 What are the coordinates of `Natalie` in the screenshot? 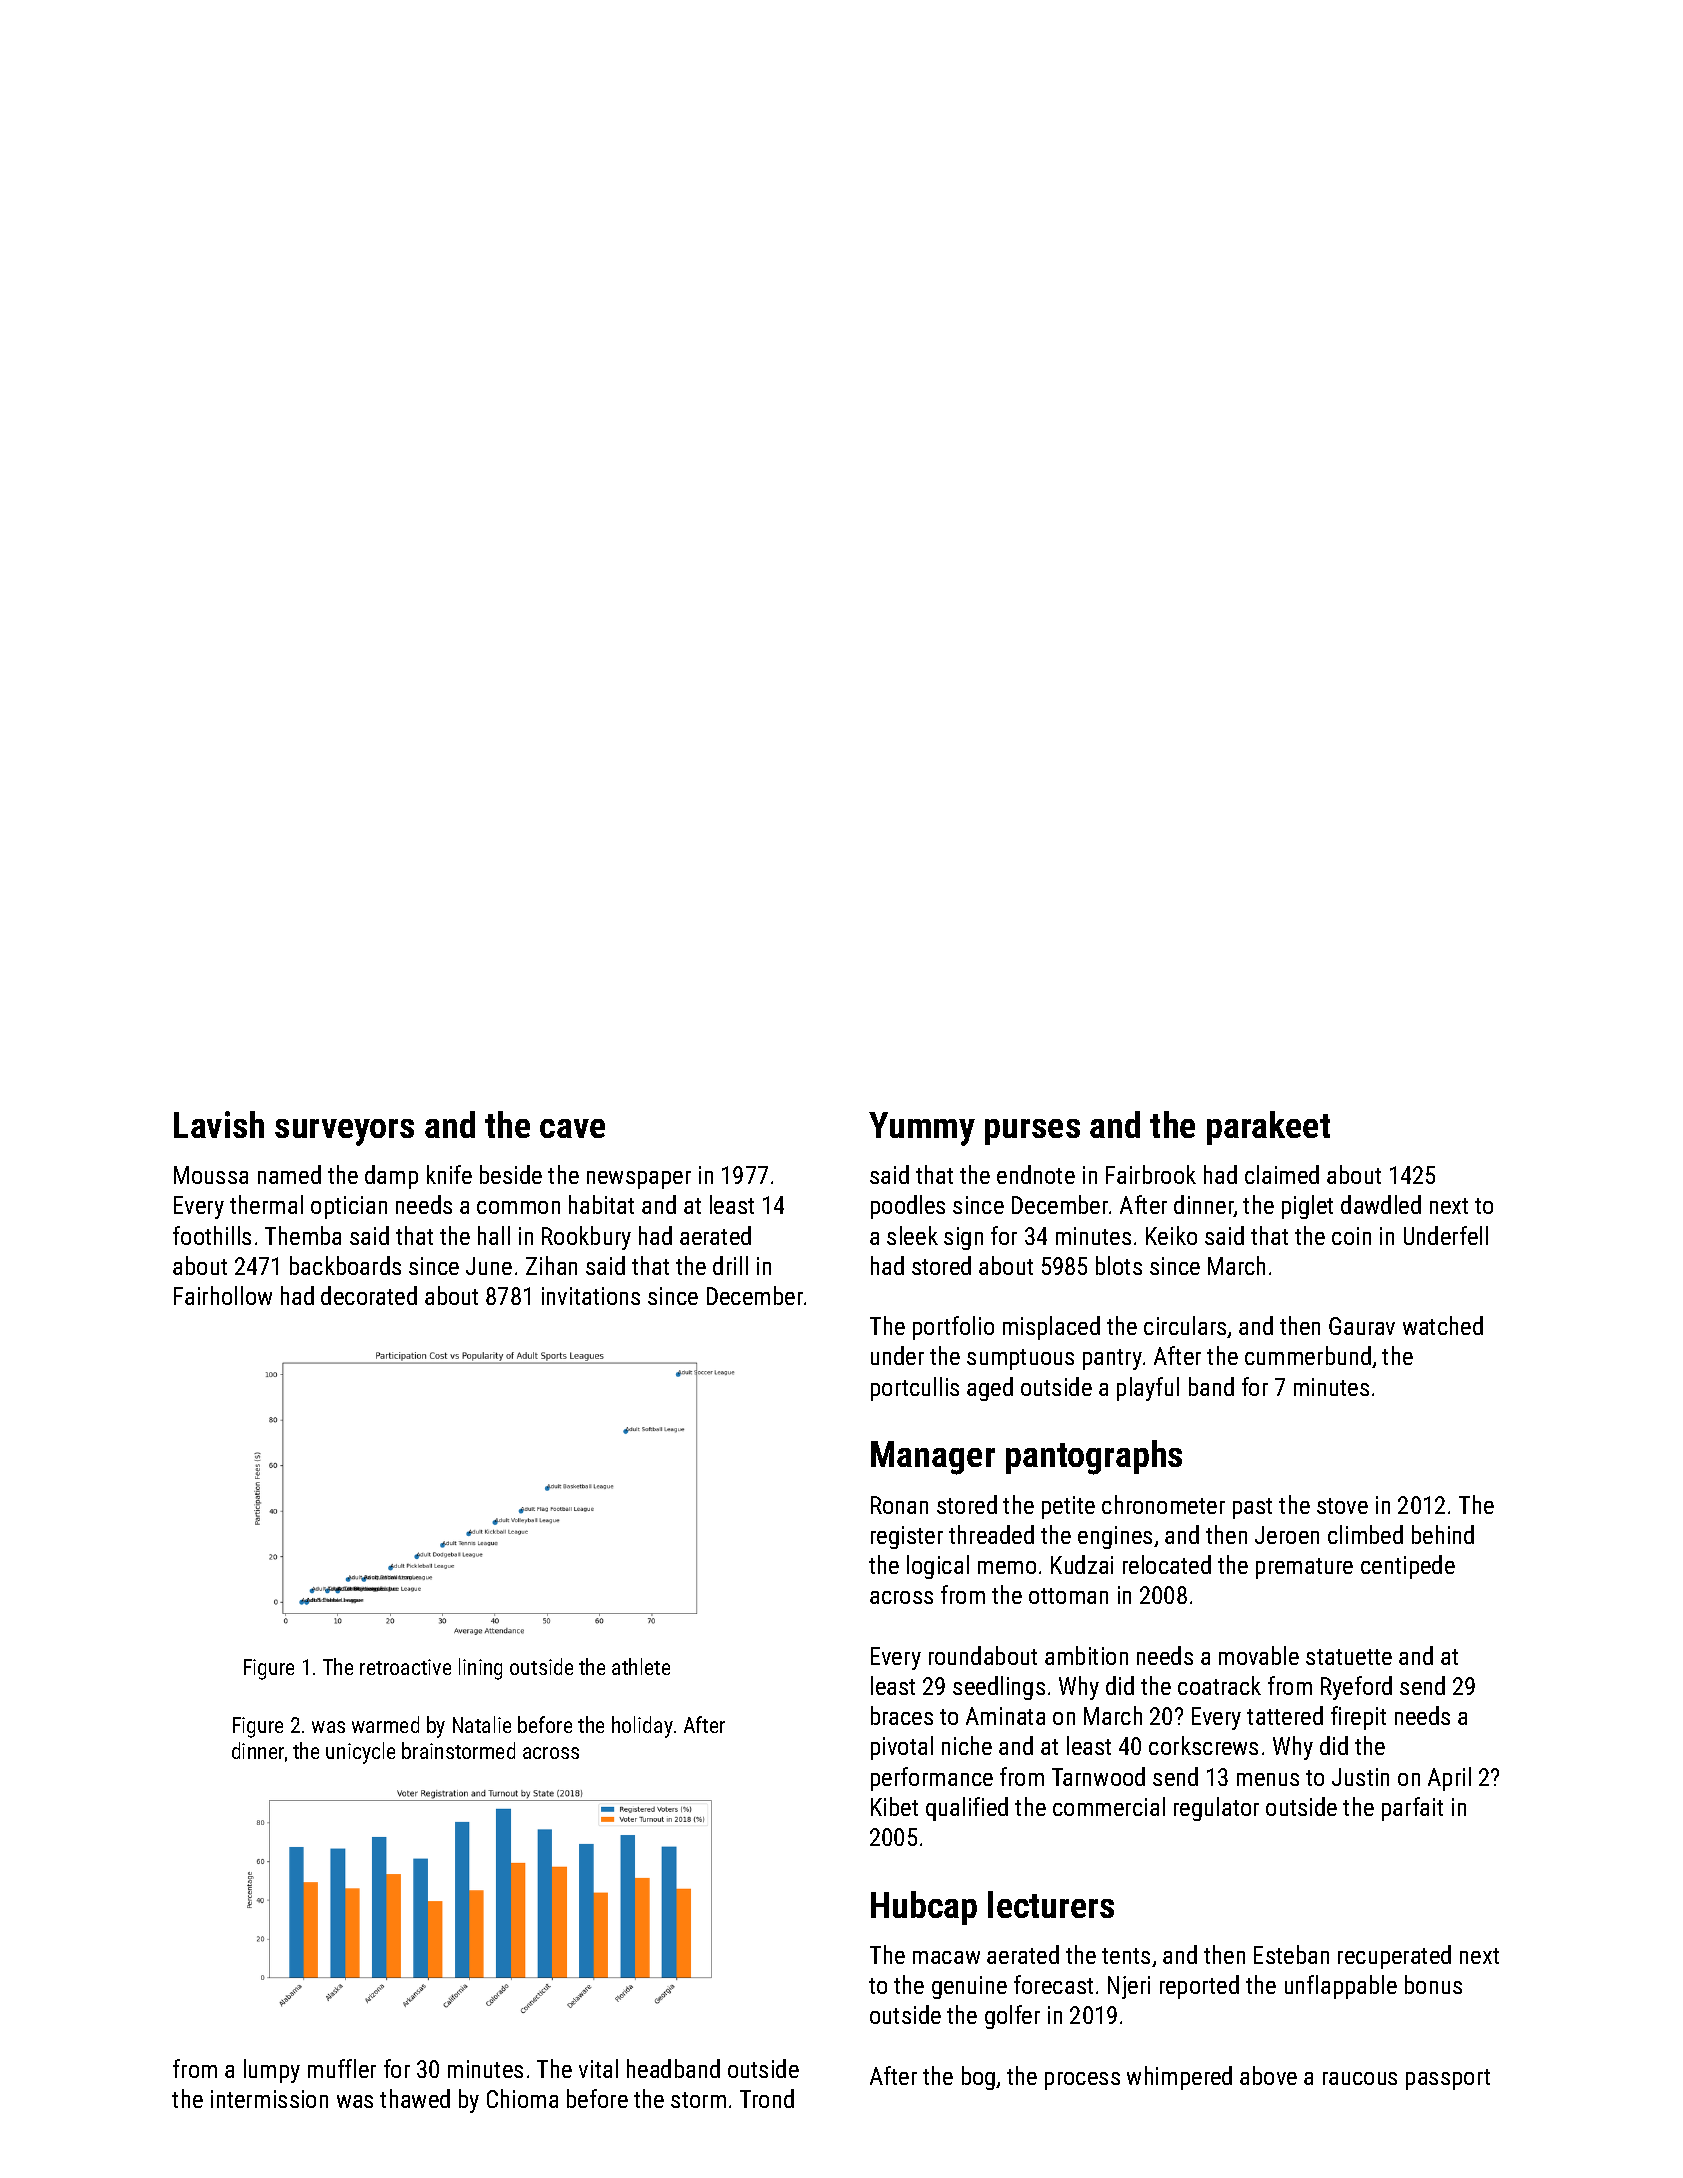 It's located at (482, 1724).
